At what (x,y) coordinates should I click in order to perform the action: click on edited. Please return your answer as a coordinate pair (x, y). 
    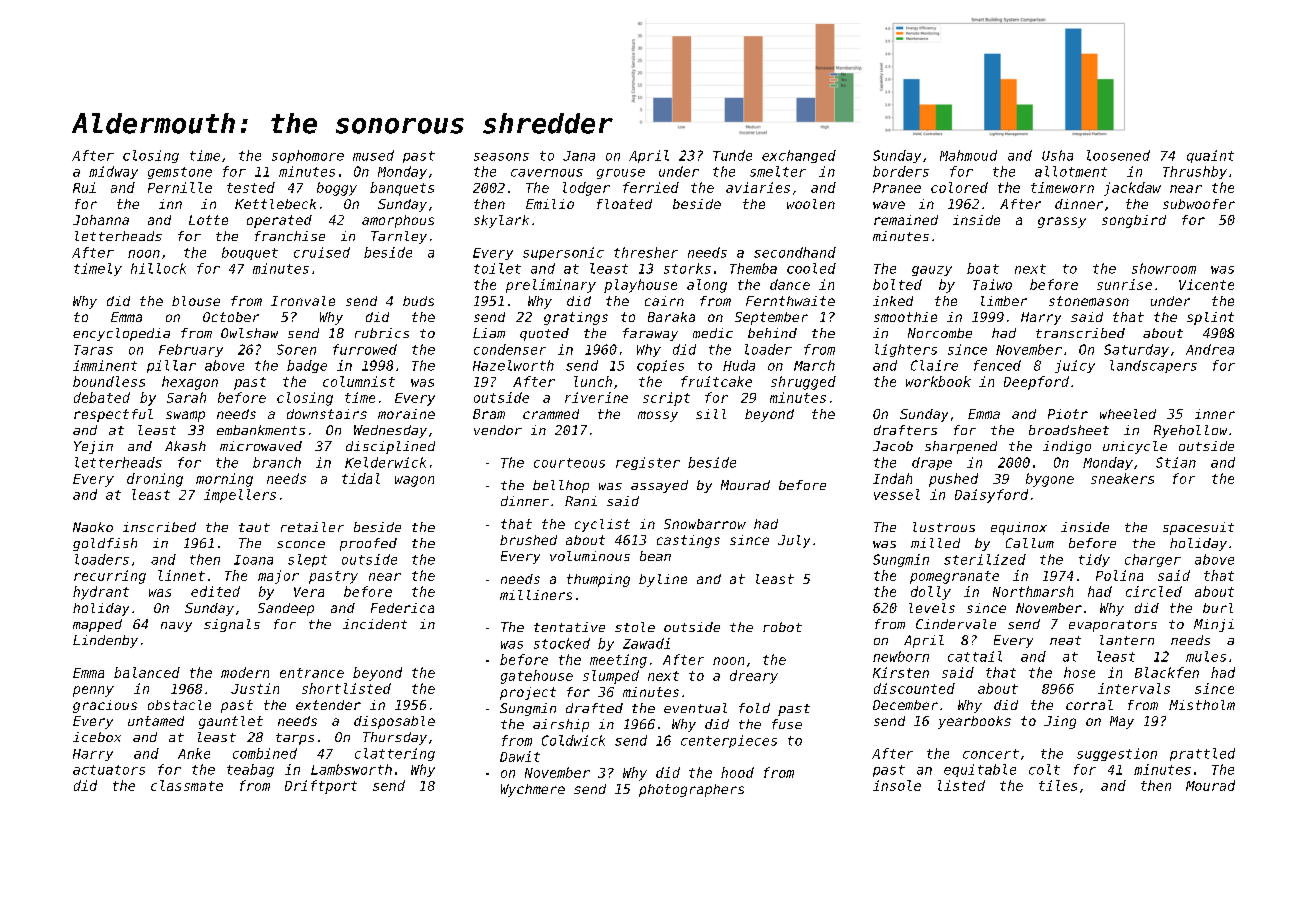
    Looking at the image, I should click on (215, 591).
